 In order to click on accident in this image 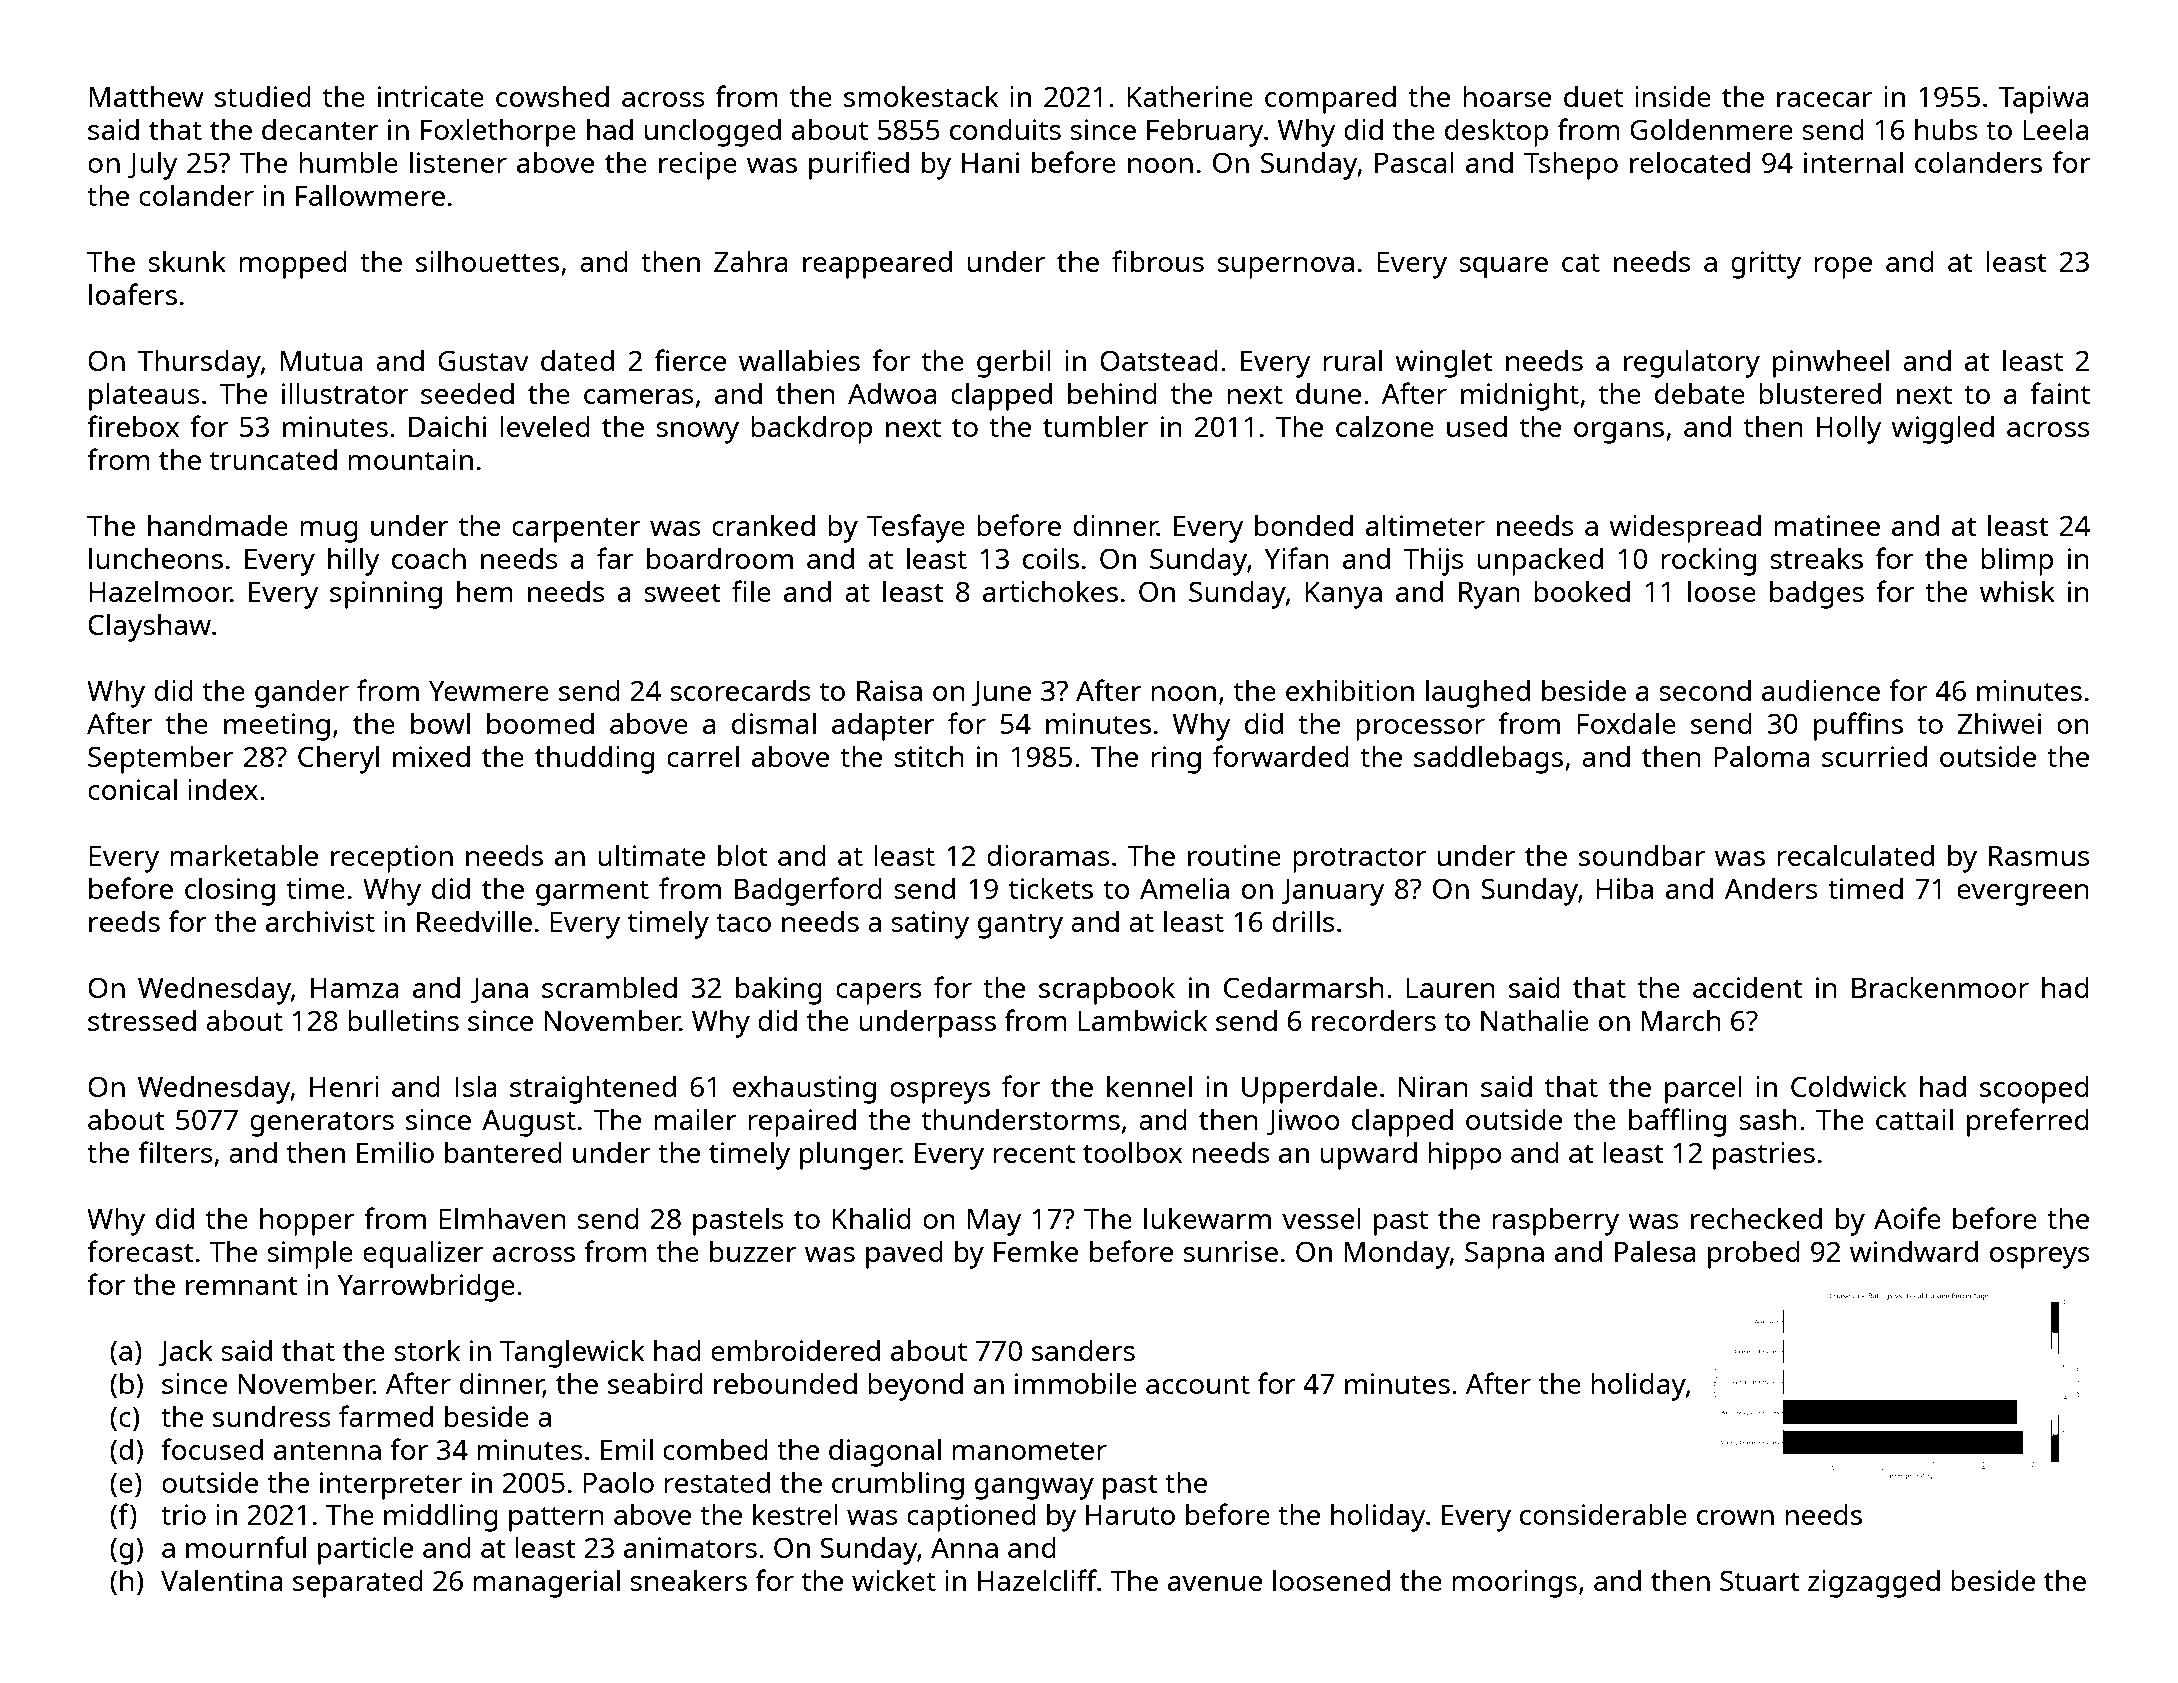, I will do `click(1748, 987)`.
